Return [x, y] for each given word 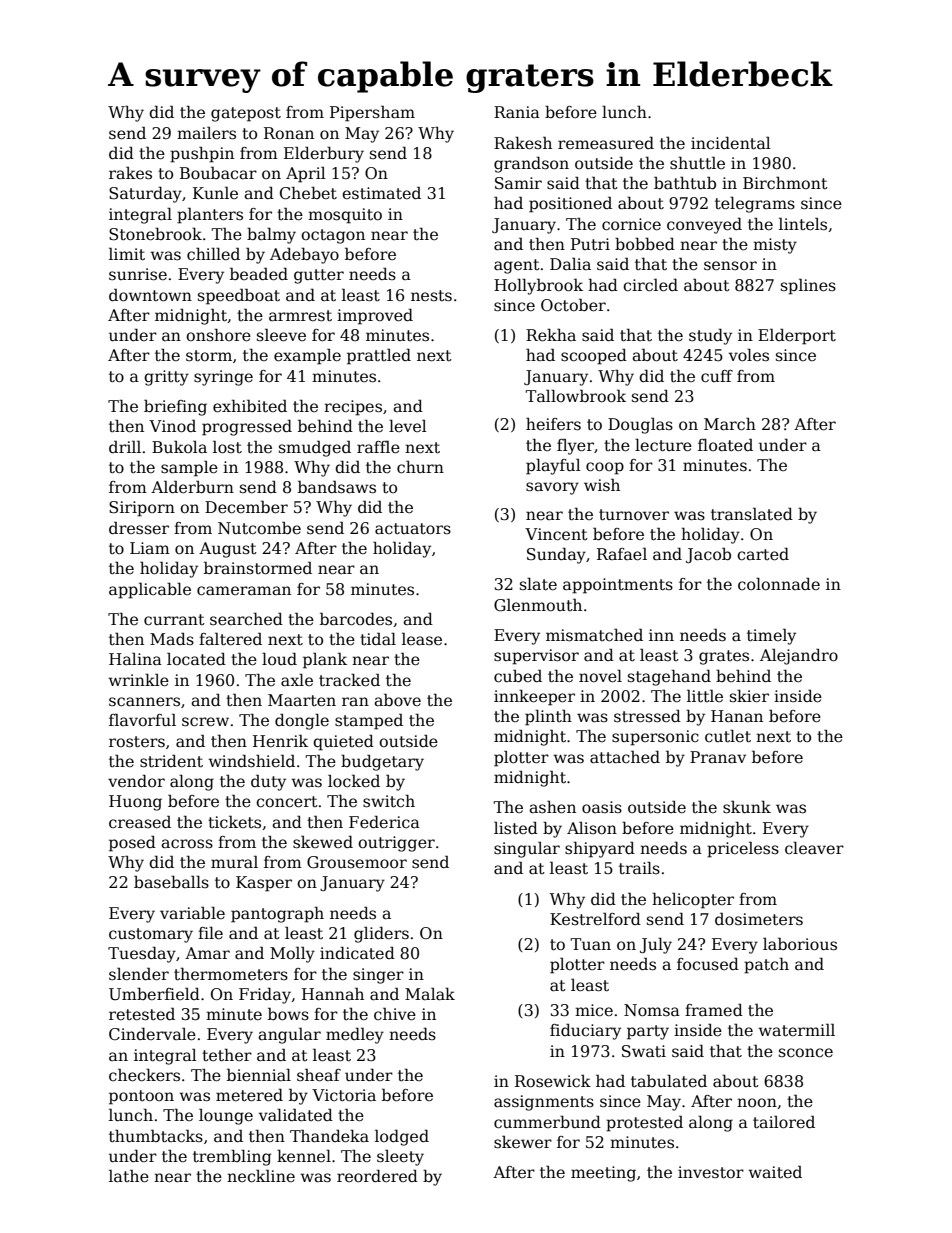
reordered [377, 1176]
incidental [731, 143]
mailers [206, 133]
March [730, 424]
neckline [261, 1175]
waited [775, 1172]
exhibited [250, 406]
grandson [531, 165]
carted [763, 554]
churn [420, 467]
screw [205, 722]
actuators [413, 529]
